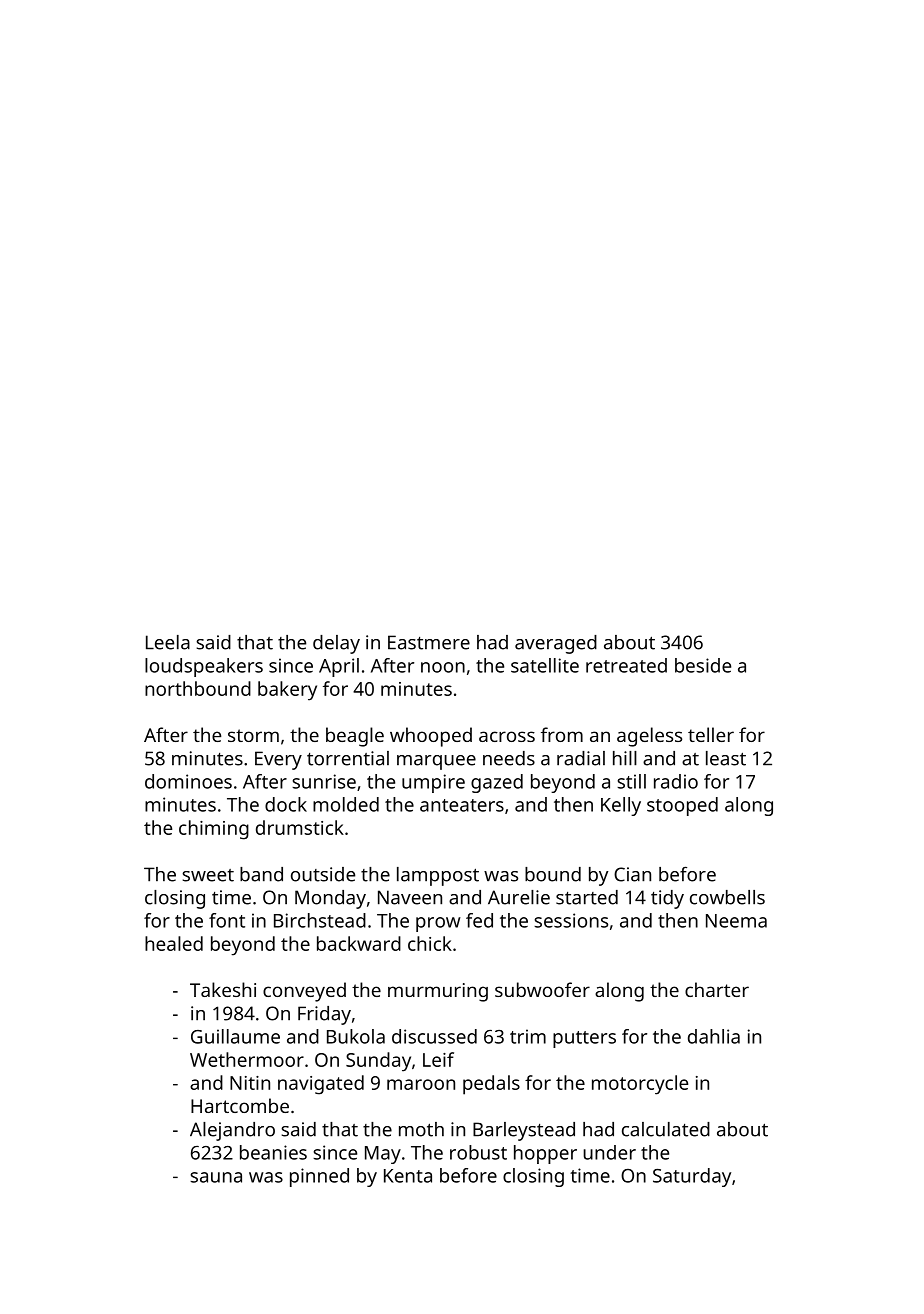  I want to click on Cian, so click(632, 874).
